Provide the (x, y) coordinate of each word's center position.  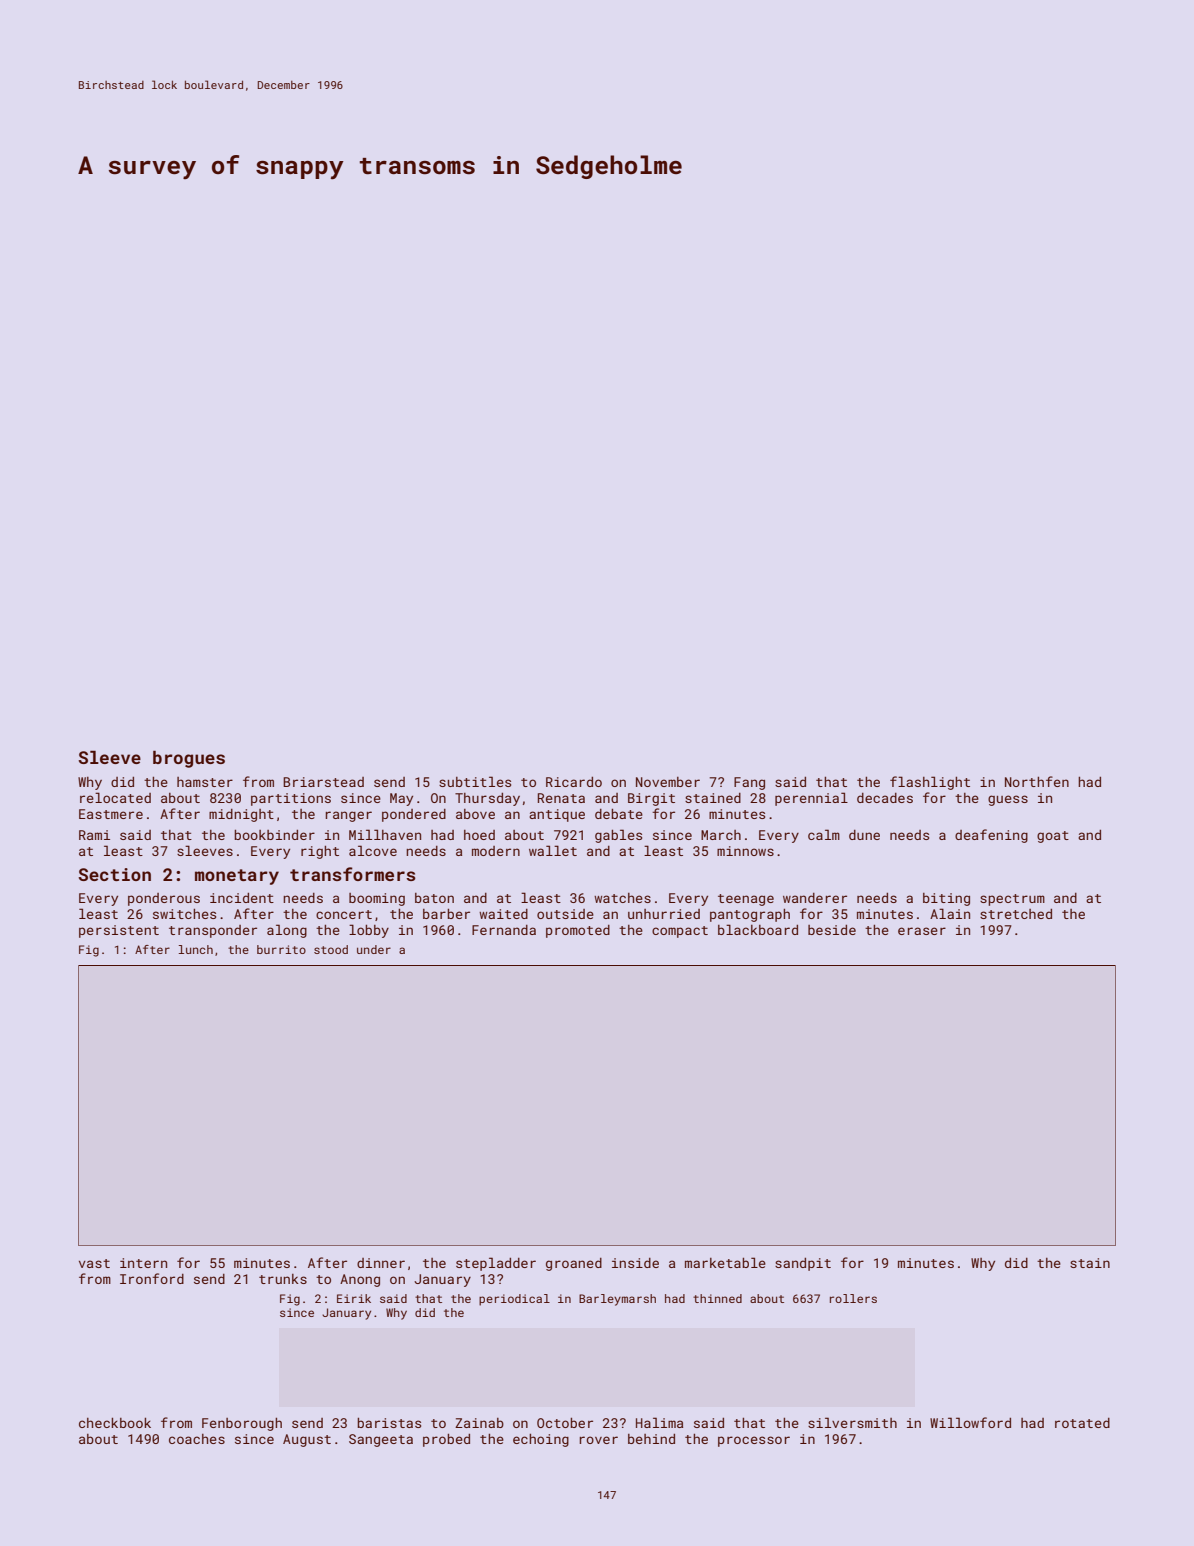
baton (434, 898)
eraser (922, 931)
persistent (119, 931)
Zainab (479, 1423)
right (320, 852)
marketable (725, 1262)
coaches (197, 1439)
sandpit (803, 1264)
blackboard (758, 929)
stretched (1016, 914)
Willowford (970, 1422)
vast (94, 1263)
